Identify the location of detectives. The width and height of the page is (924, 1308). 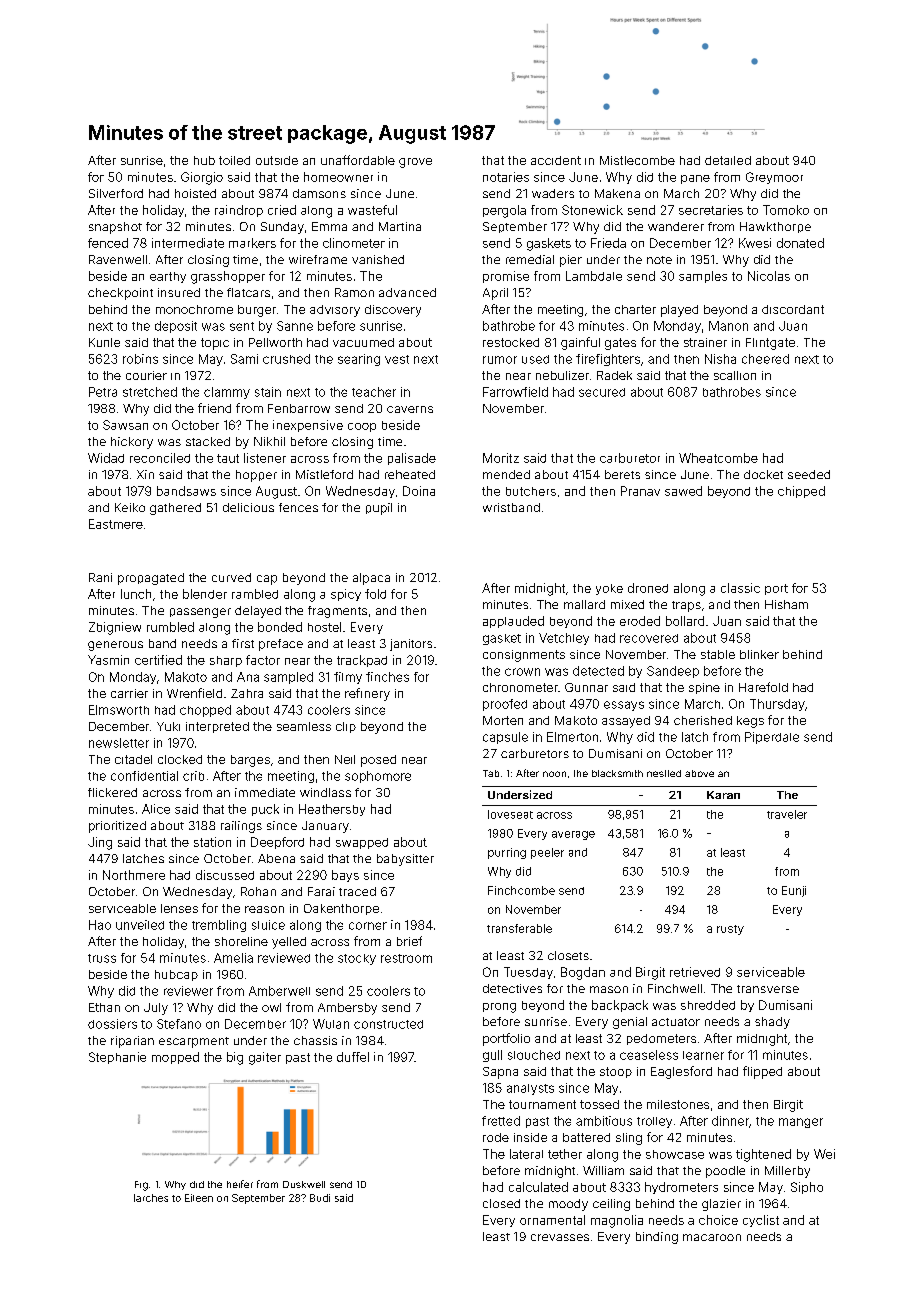
(512, 988).
